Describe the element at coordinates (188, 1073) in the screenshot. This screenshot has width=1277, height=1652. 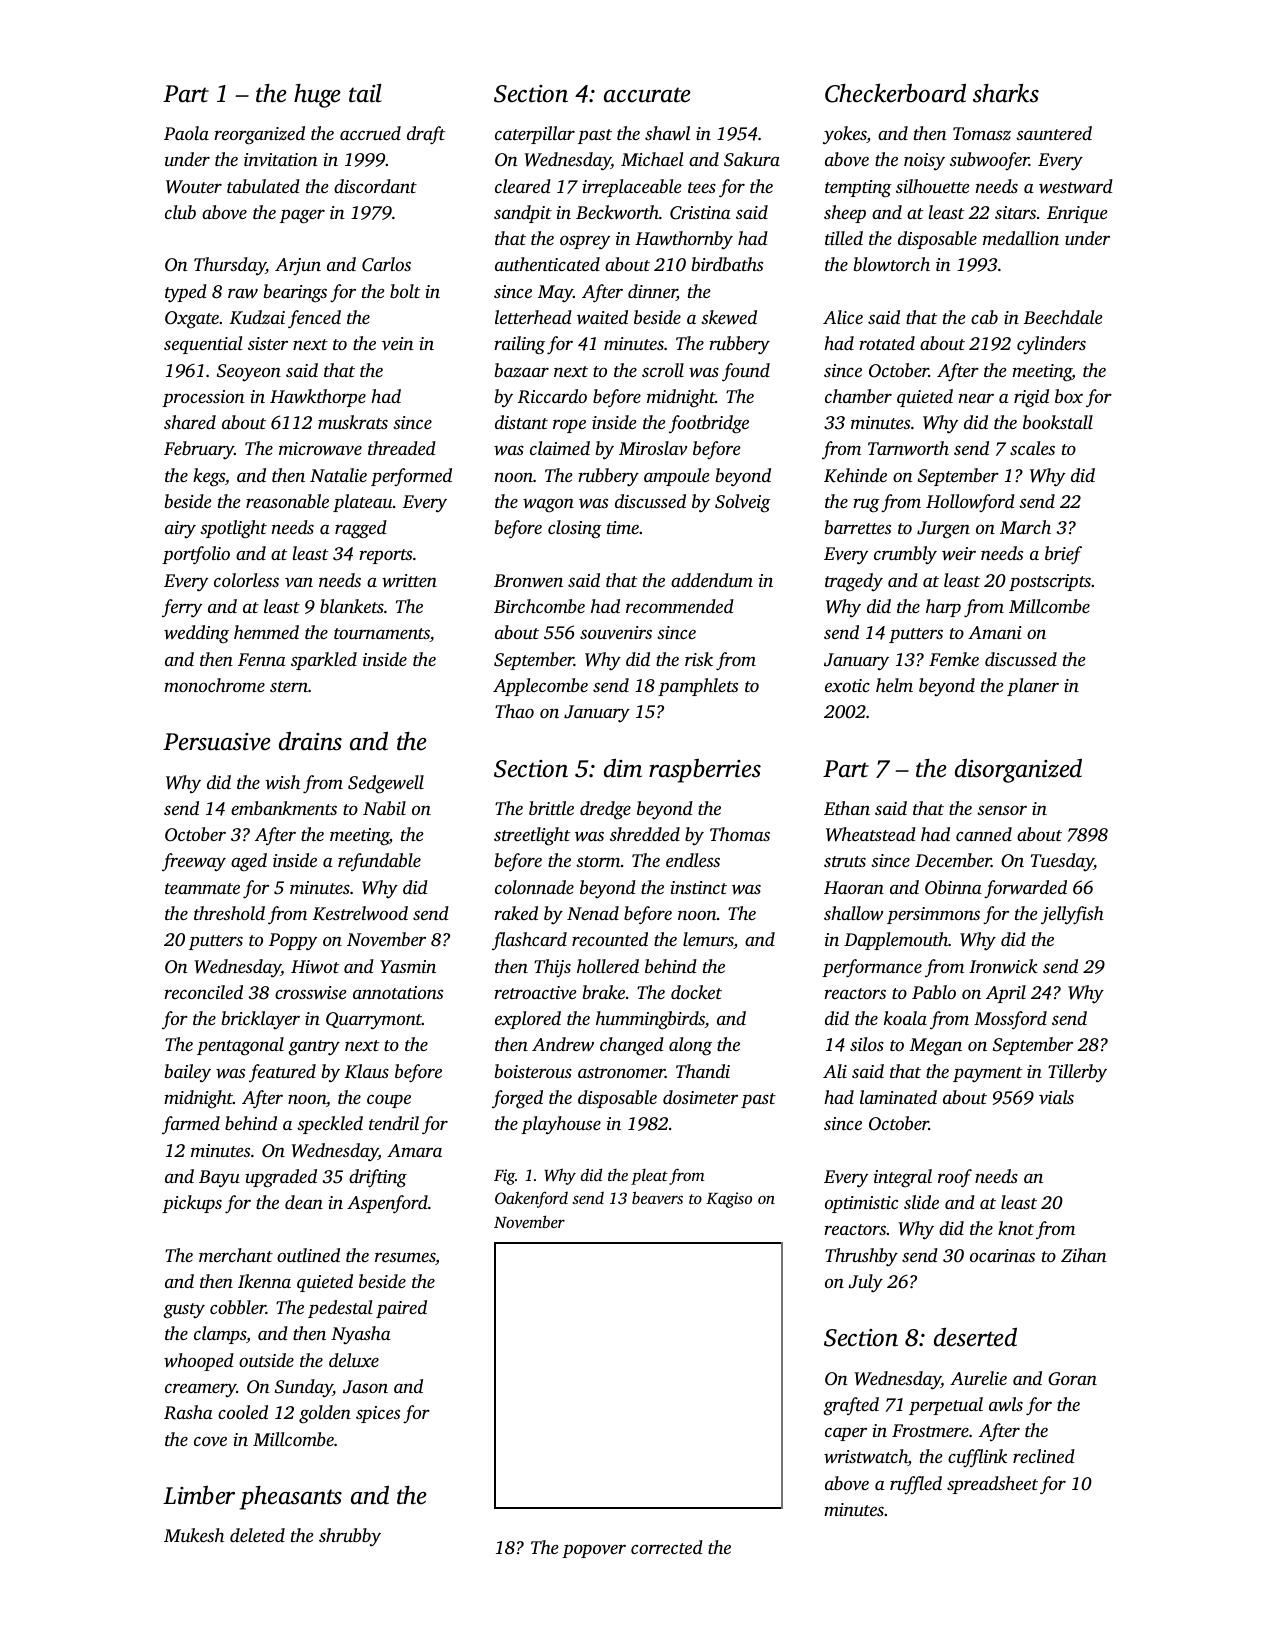
I see `bailey` at that location.
